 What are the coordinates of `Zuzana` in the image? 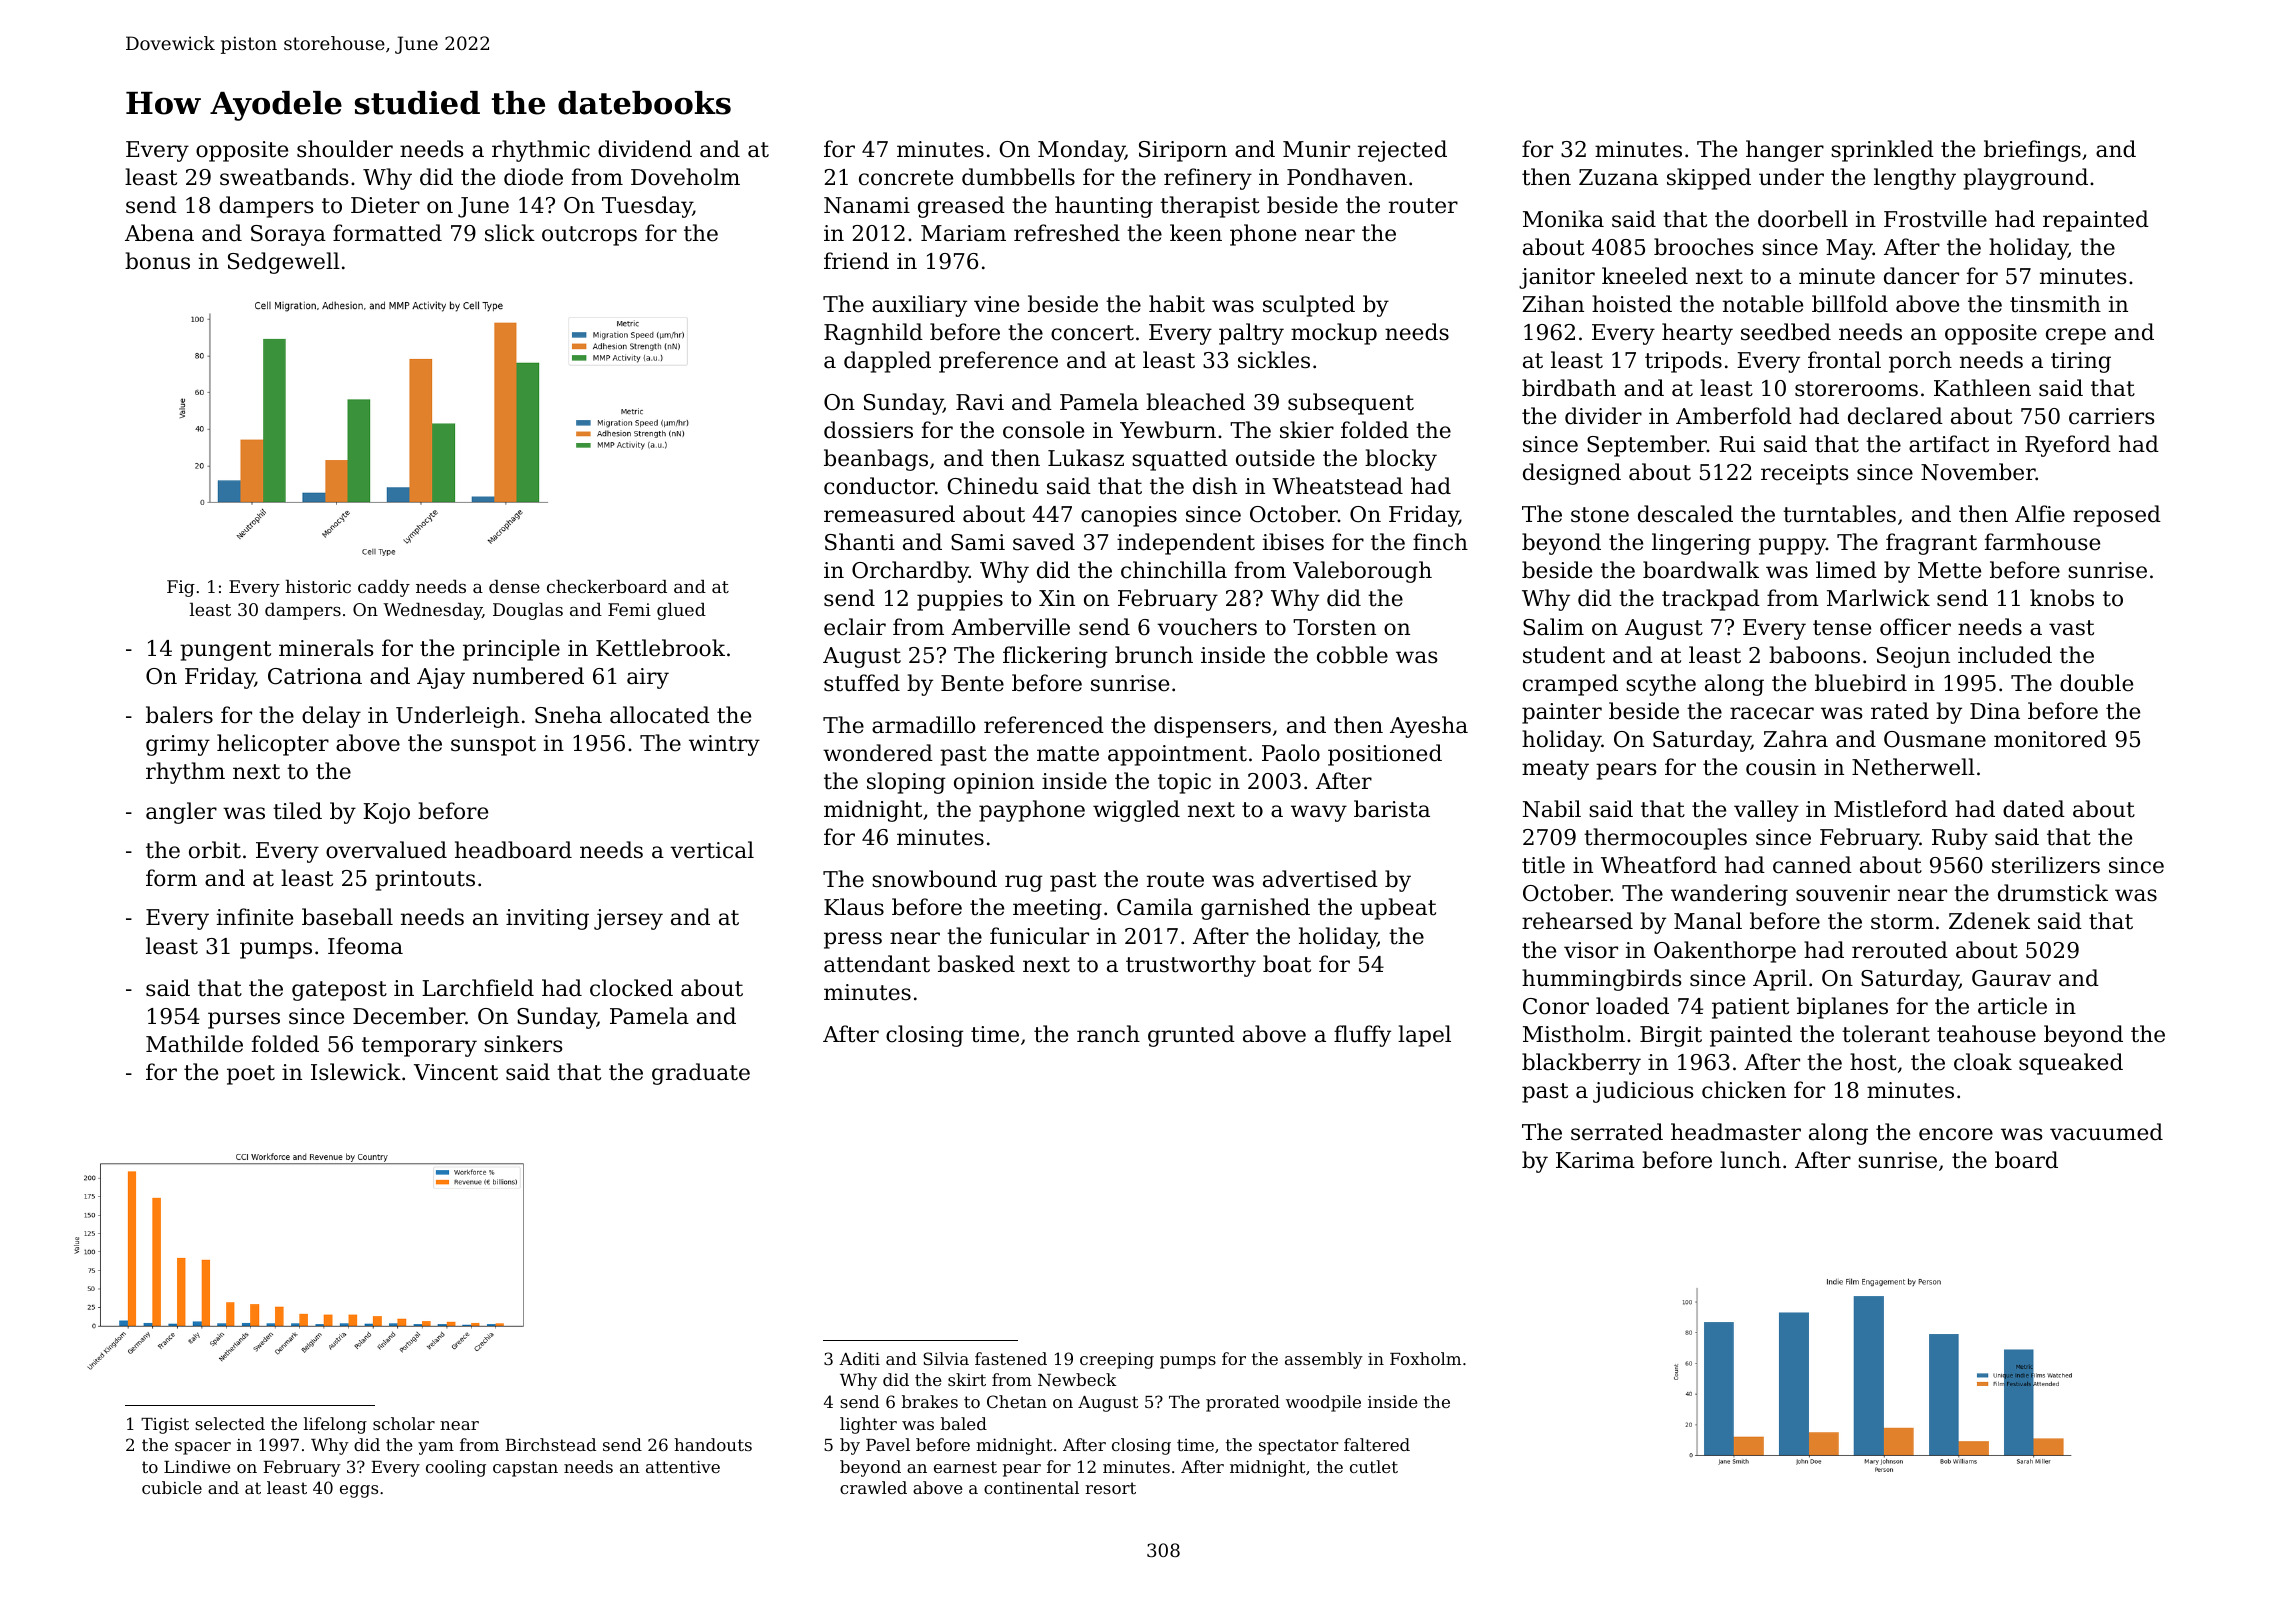 It's located at (1618, 177).
